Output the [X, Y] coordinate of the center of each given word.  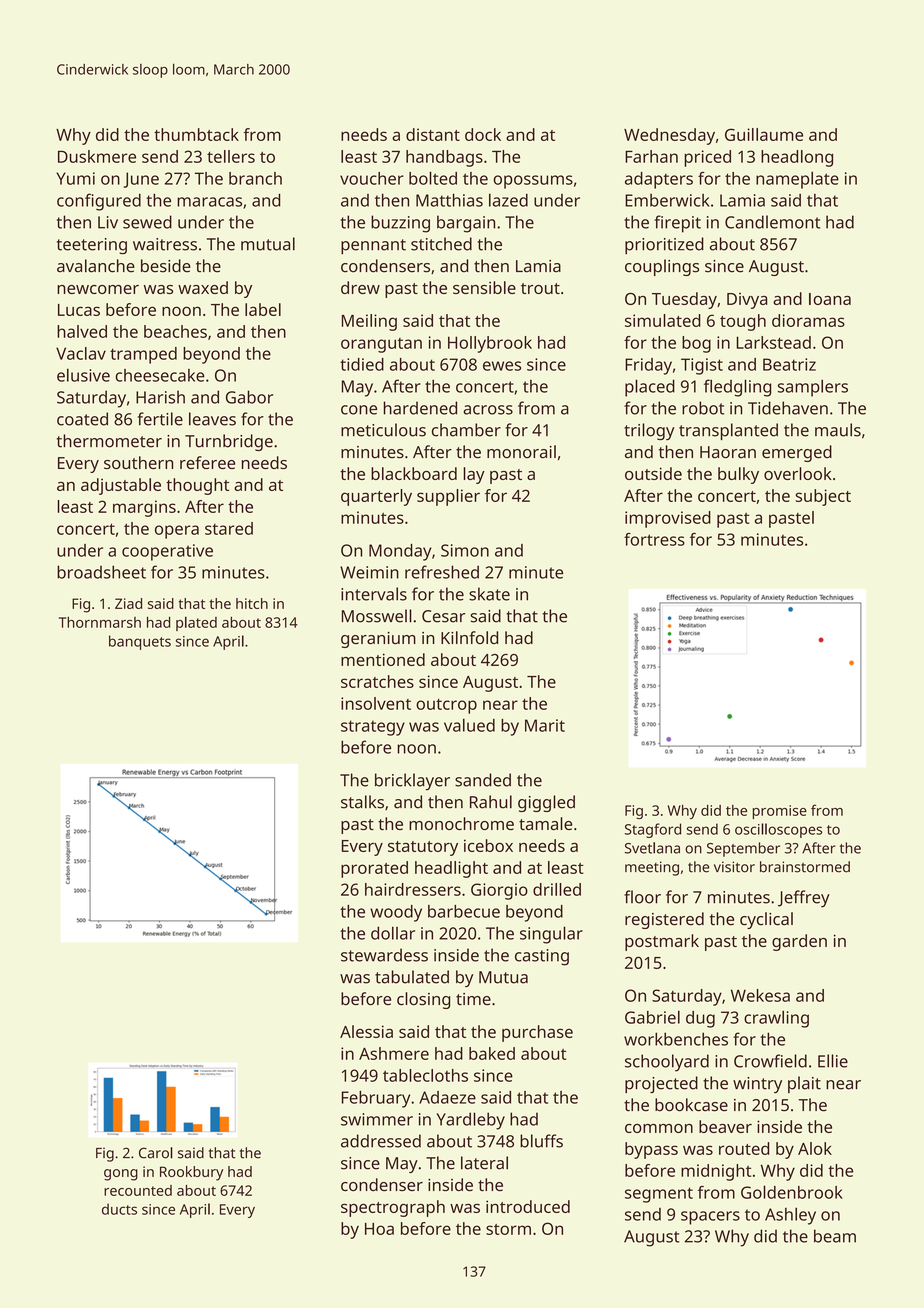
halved [82, 331]
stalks [362, 802]
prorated [374, 869]
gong [121, 1175]
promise [780, 812]
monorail [521, 452]
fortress [654, 539]
